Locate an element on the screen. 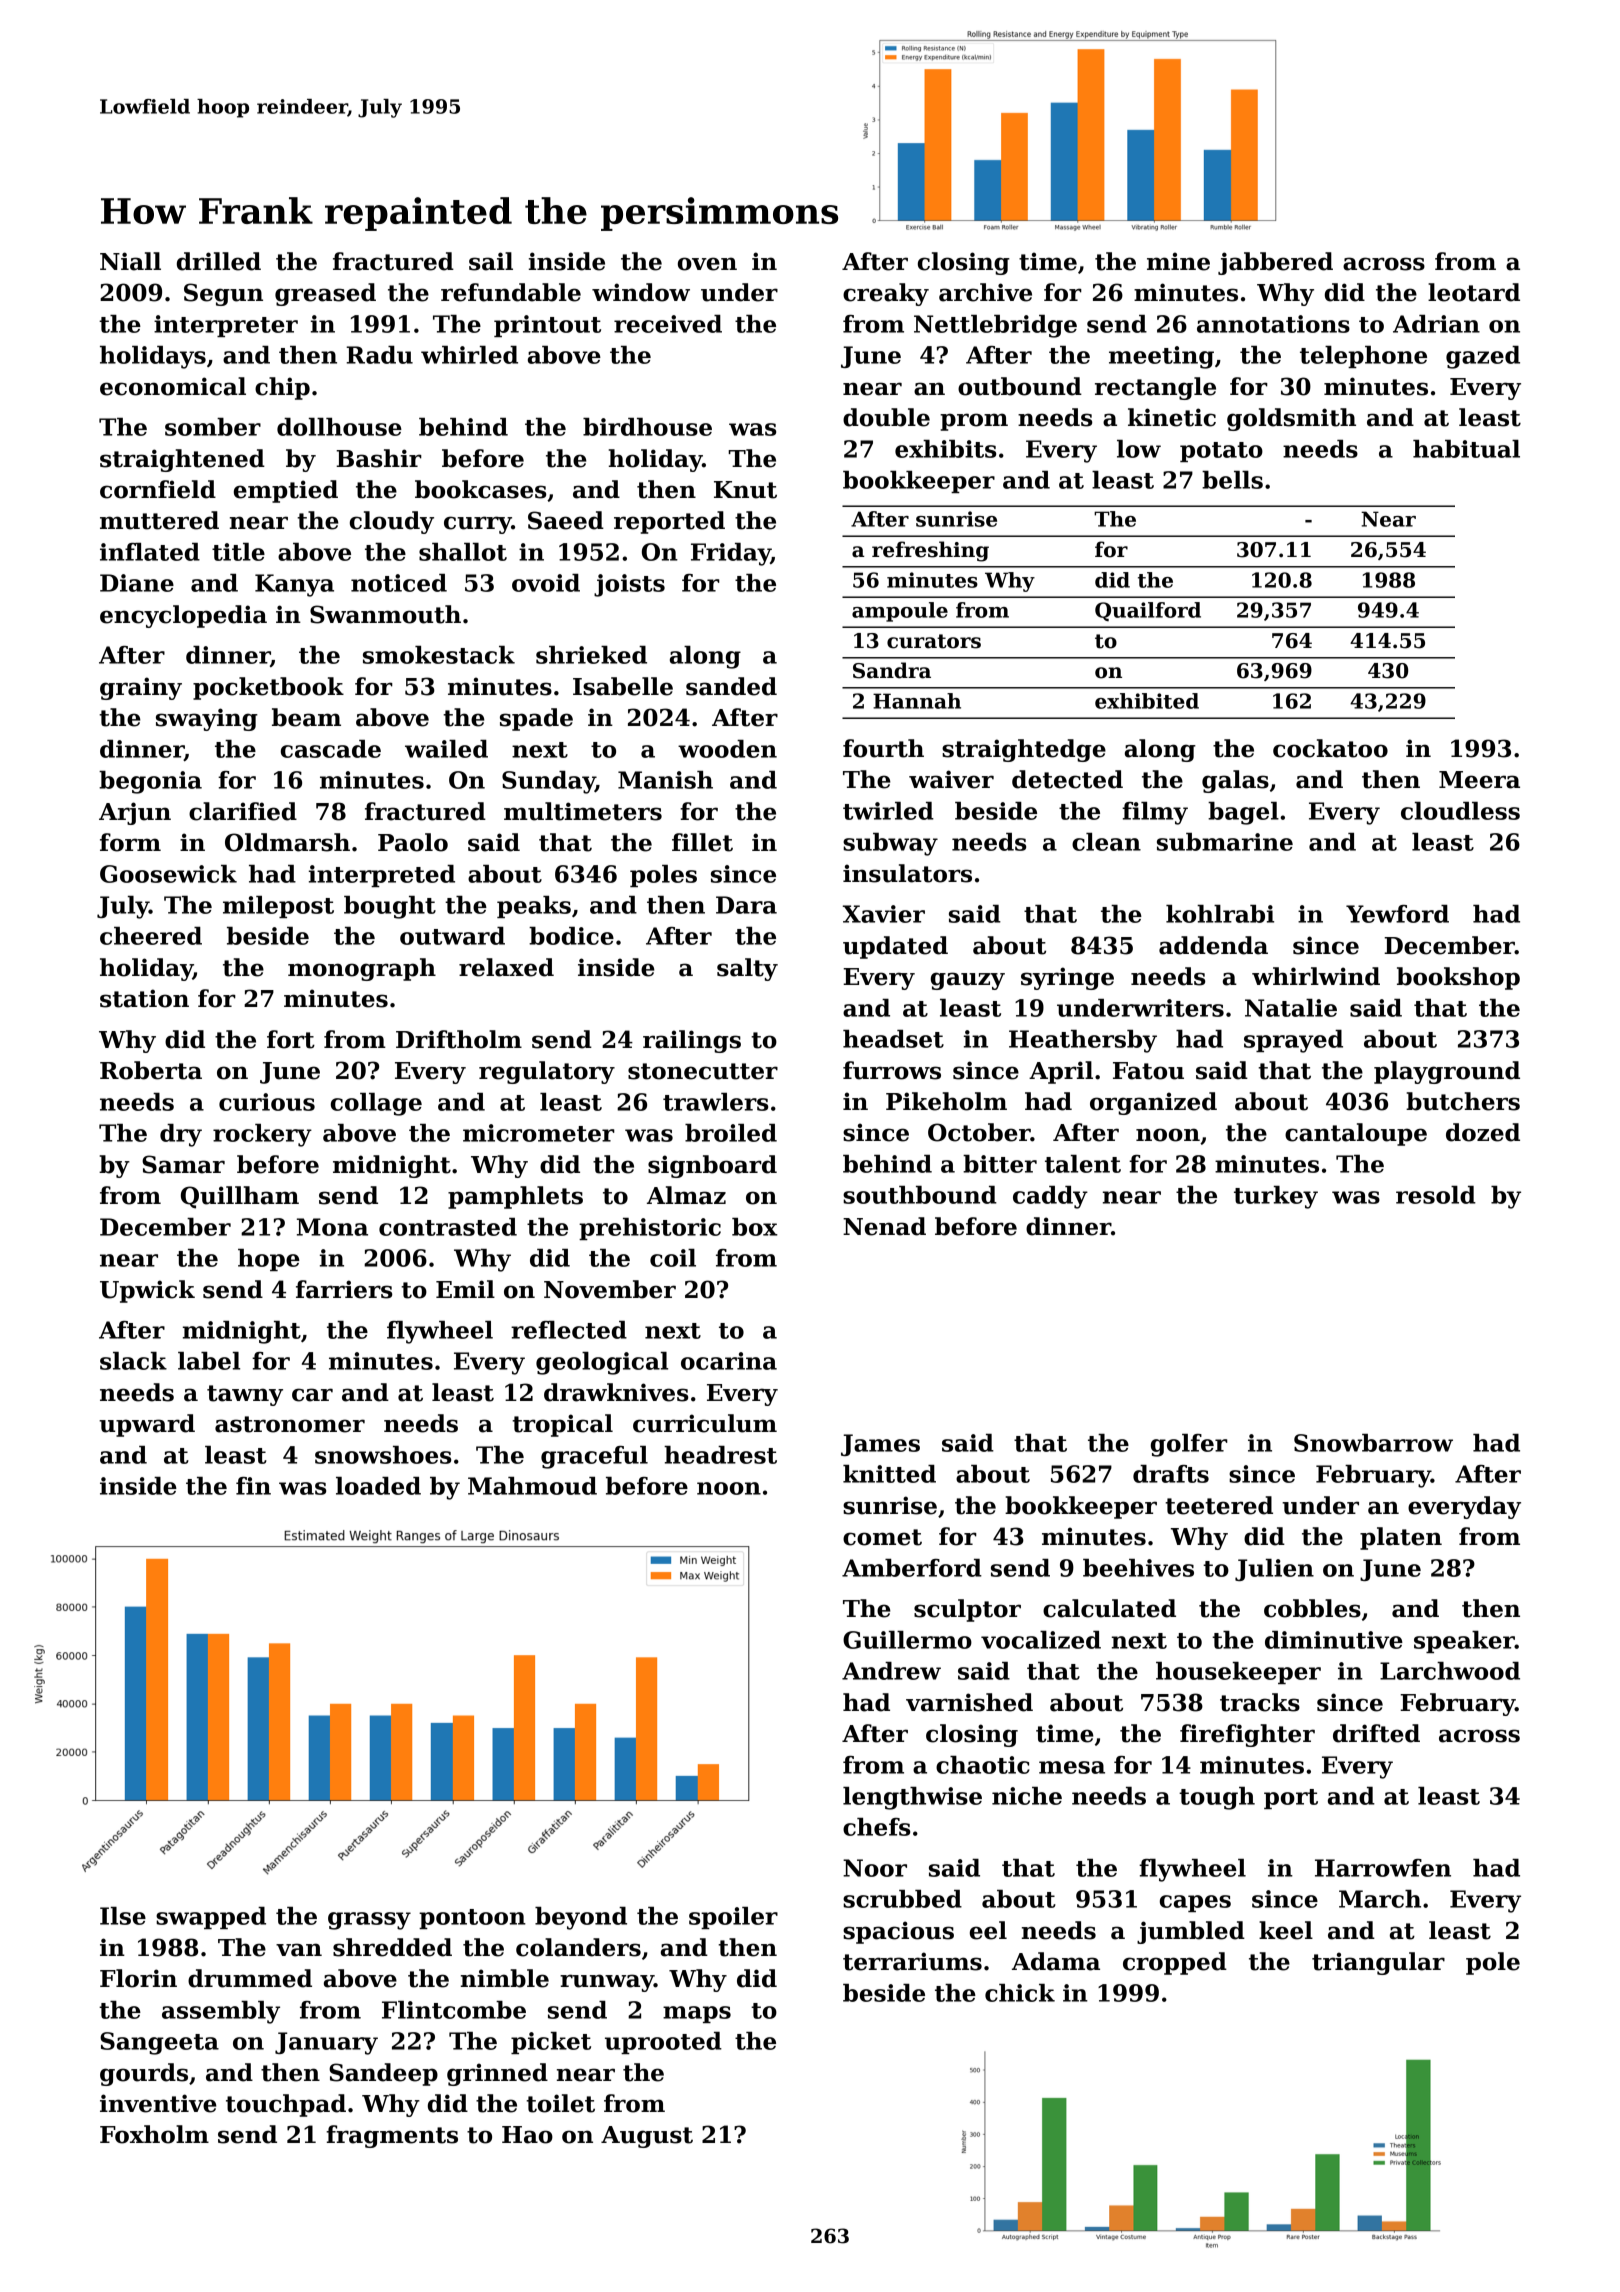  grainy is located at coordinates (141, 688).
